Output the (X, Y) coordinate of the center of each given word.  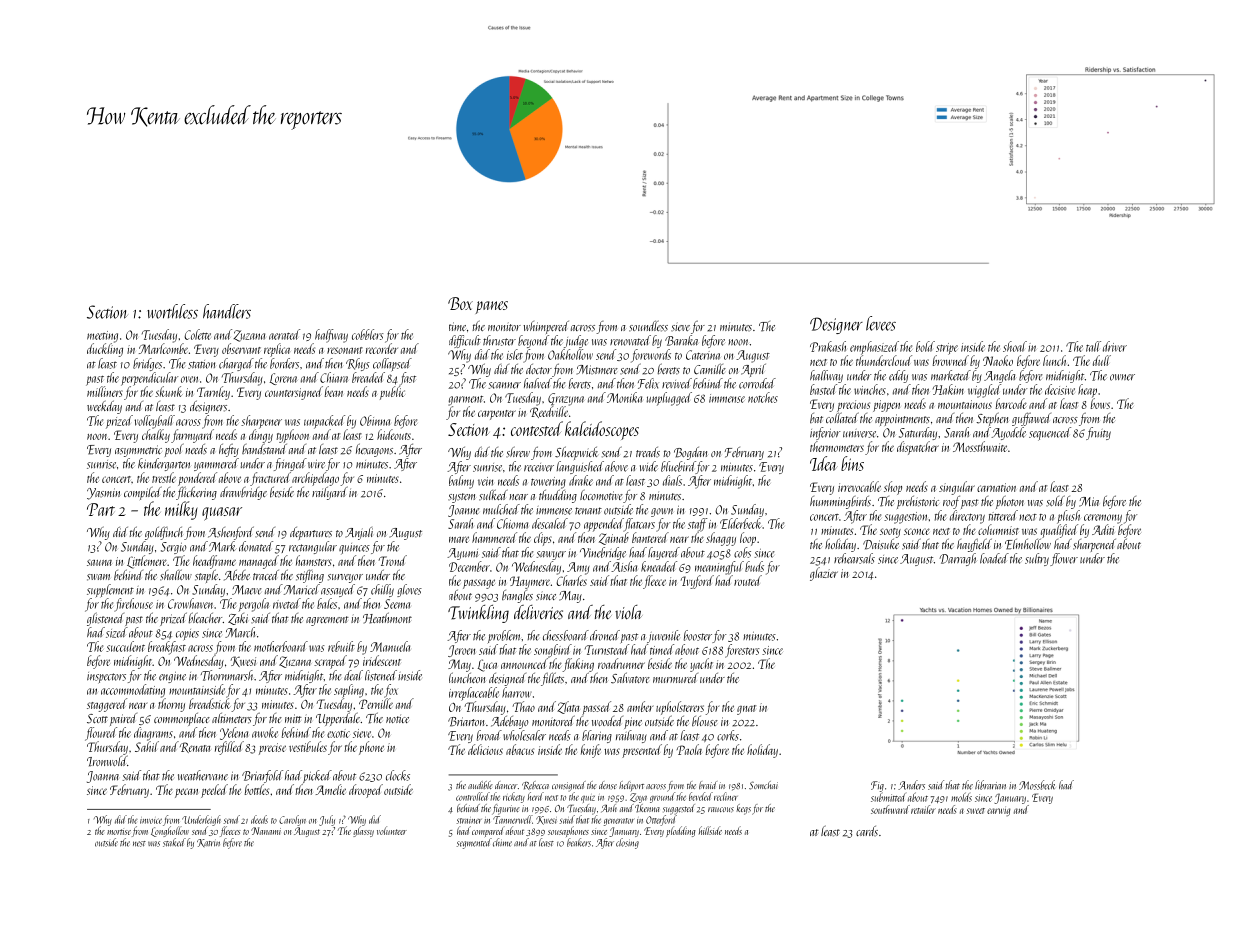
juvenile (663, 636)
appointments (902, 420)
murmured (675, 678)
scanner (504, 385)
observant (241, 348)
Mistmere (597, 370)
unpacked (324, 422)
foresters (742, 651)
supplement (110, 591)
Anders (911, 785)
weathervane (203, 775)
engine (172, 677)
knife (591, 751)
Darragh (957, 559)
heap (1087, 391)
